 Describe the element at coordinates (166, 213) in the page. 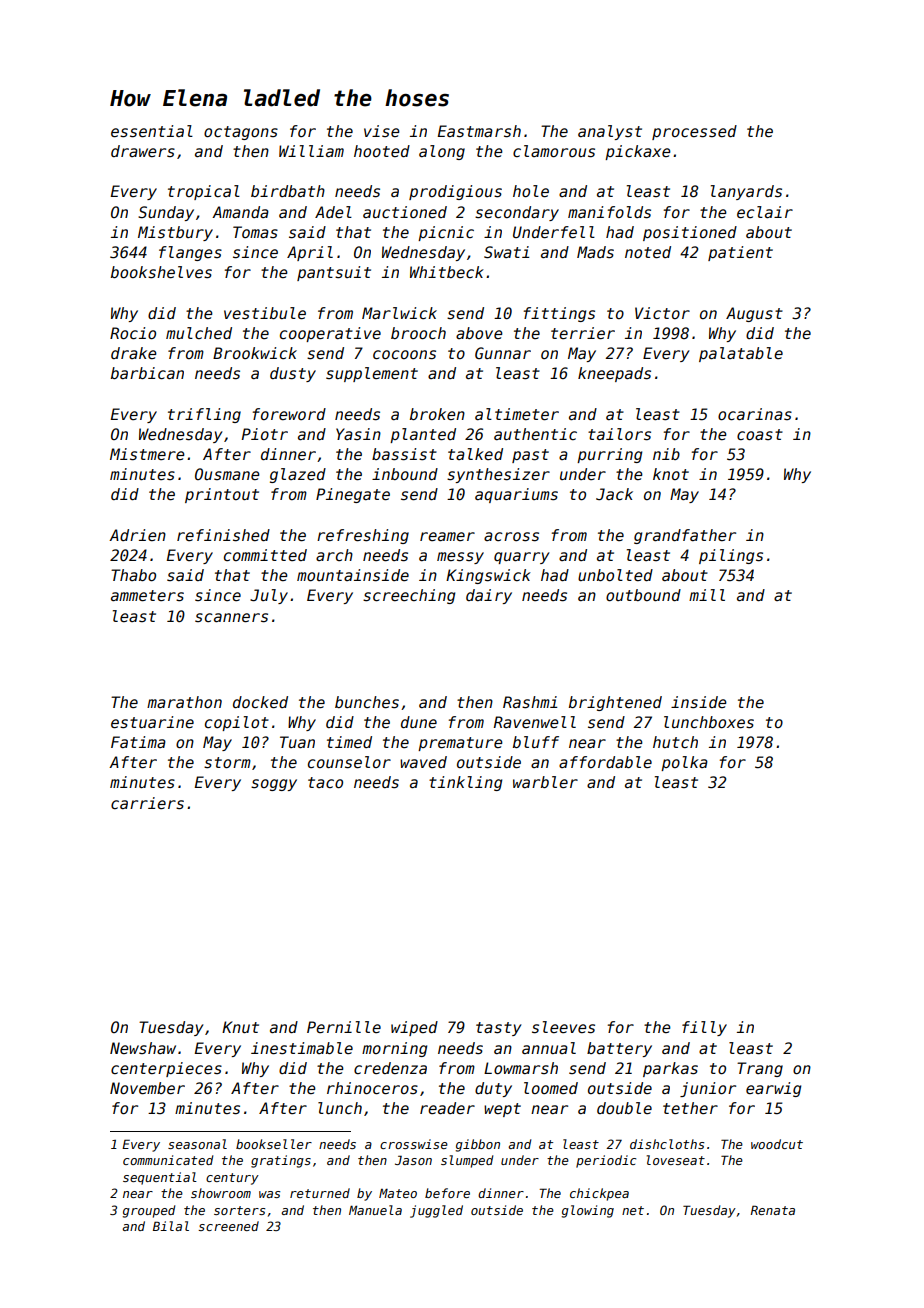

I see `Sunday` at that location.
